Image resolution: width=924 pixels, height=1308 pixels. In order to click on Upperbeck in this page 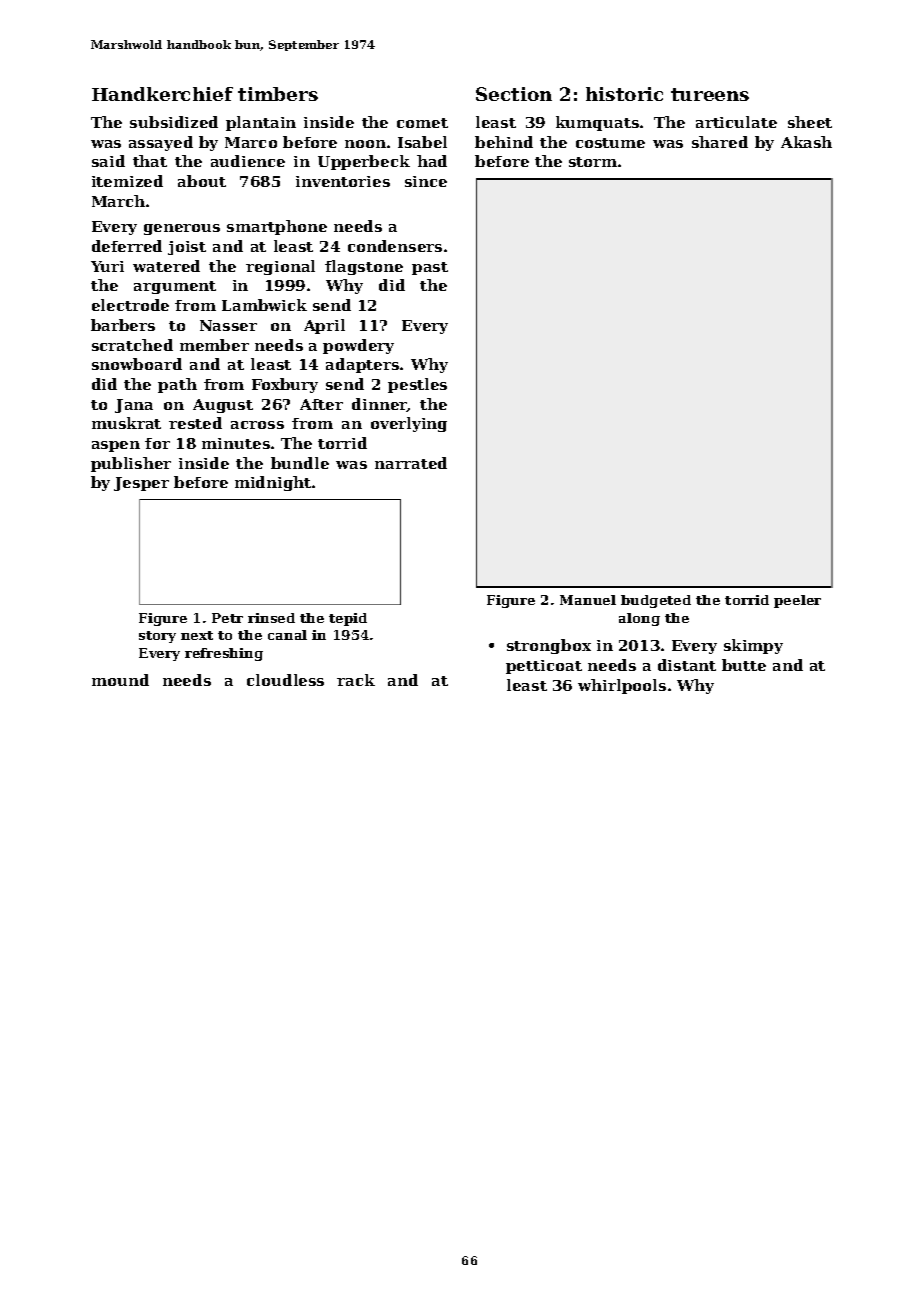, I will do `click(364, 162)`.
